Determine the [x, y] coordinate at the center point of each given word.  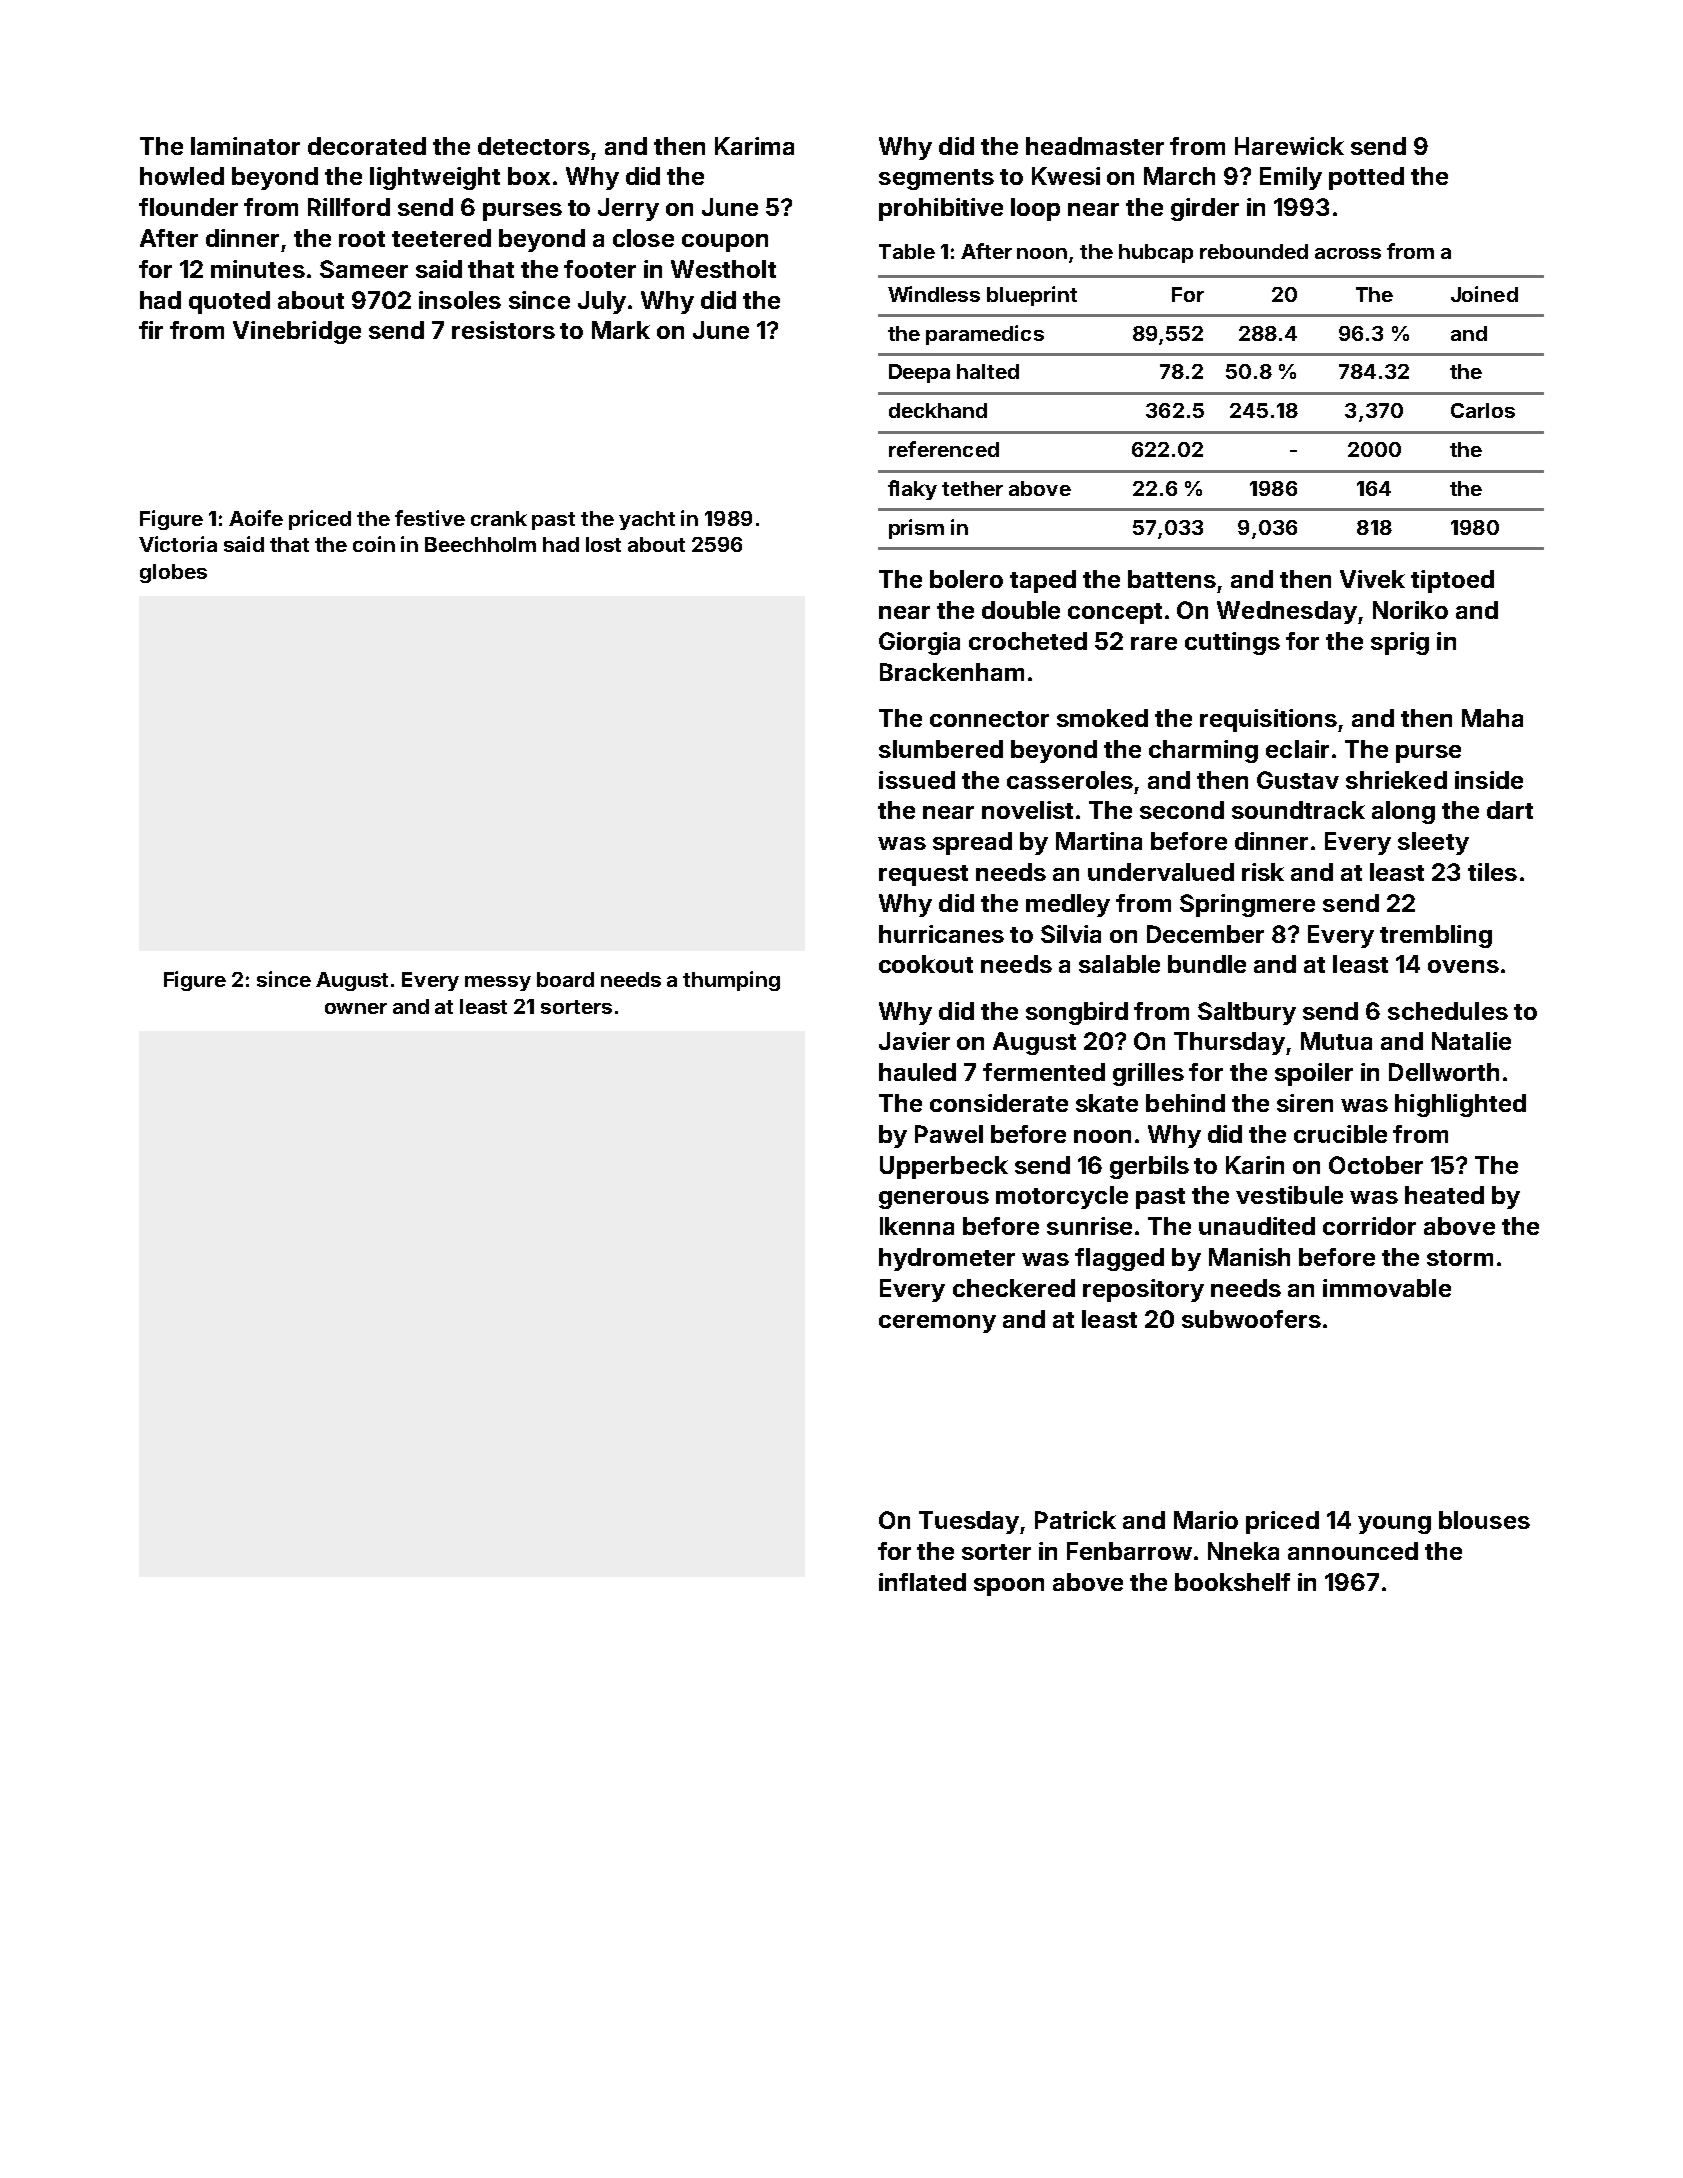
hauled [917, 1072]
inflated [922, 1582]
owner [356, 1008]
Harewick [1289, 146]
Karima [754, 146]
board [565, 979]
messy [498, 983]
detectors [534, 146]
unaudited [1257, 1226]
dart [1510, 810]
